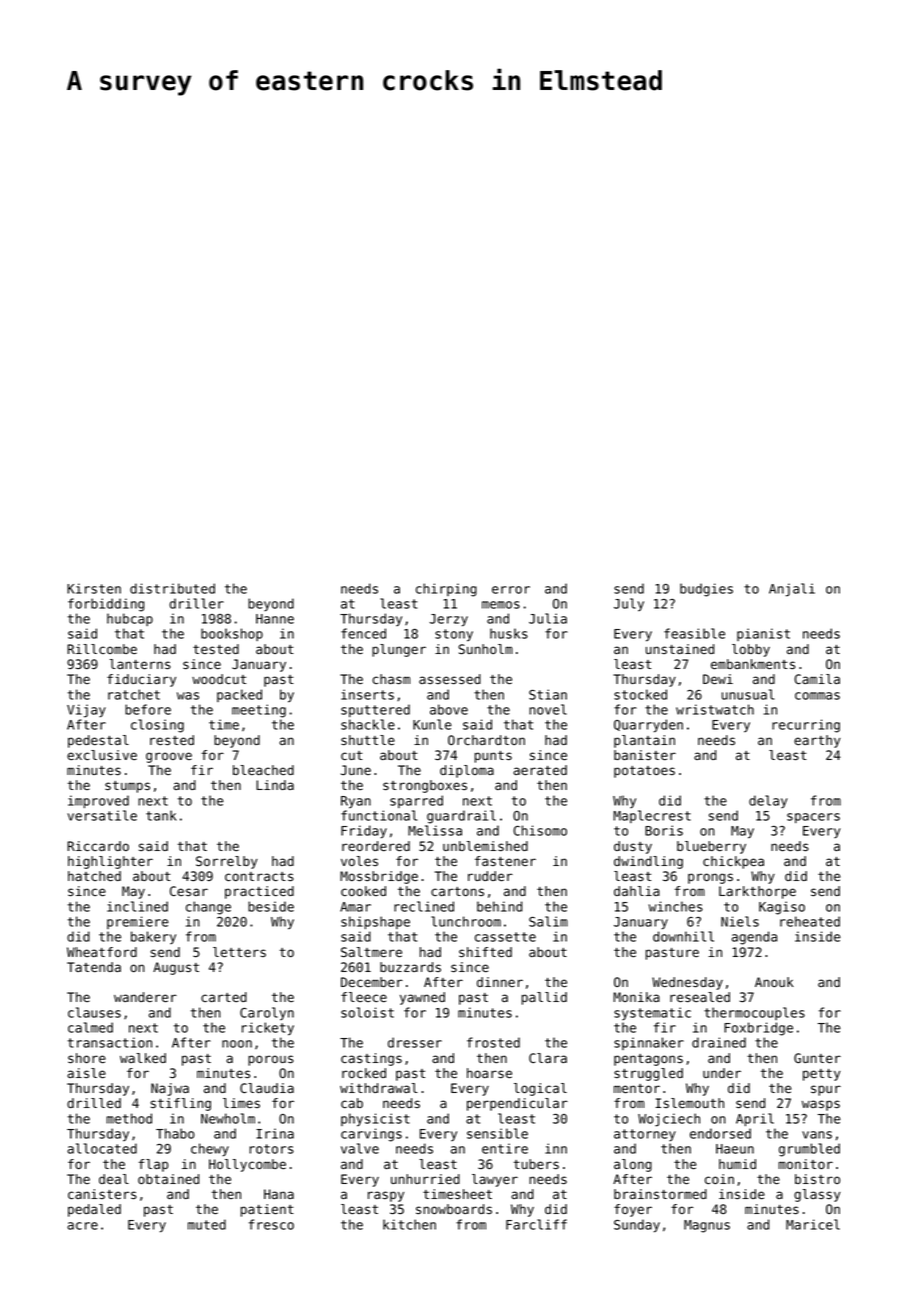  Describe the element at coordinates (757, 892) in the page. I see `Larkthorpe` at that location.
